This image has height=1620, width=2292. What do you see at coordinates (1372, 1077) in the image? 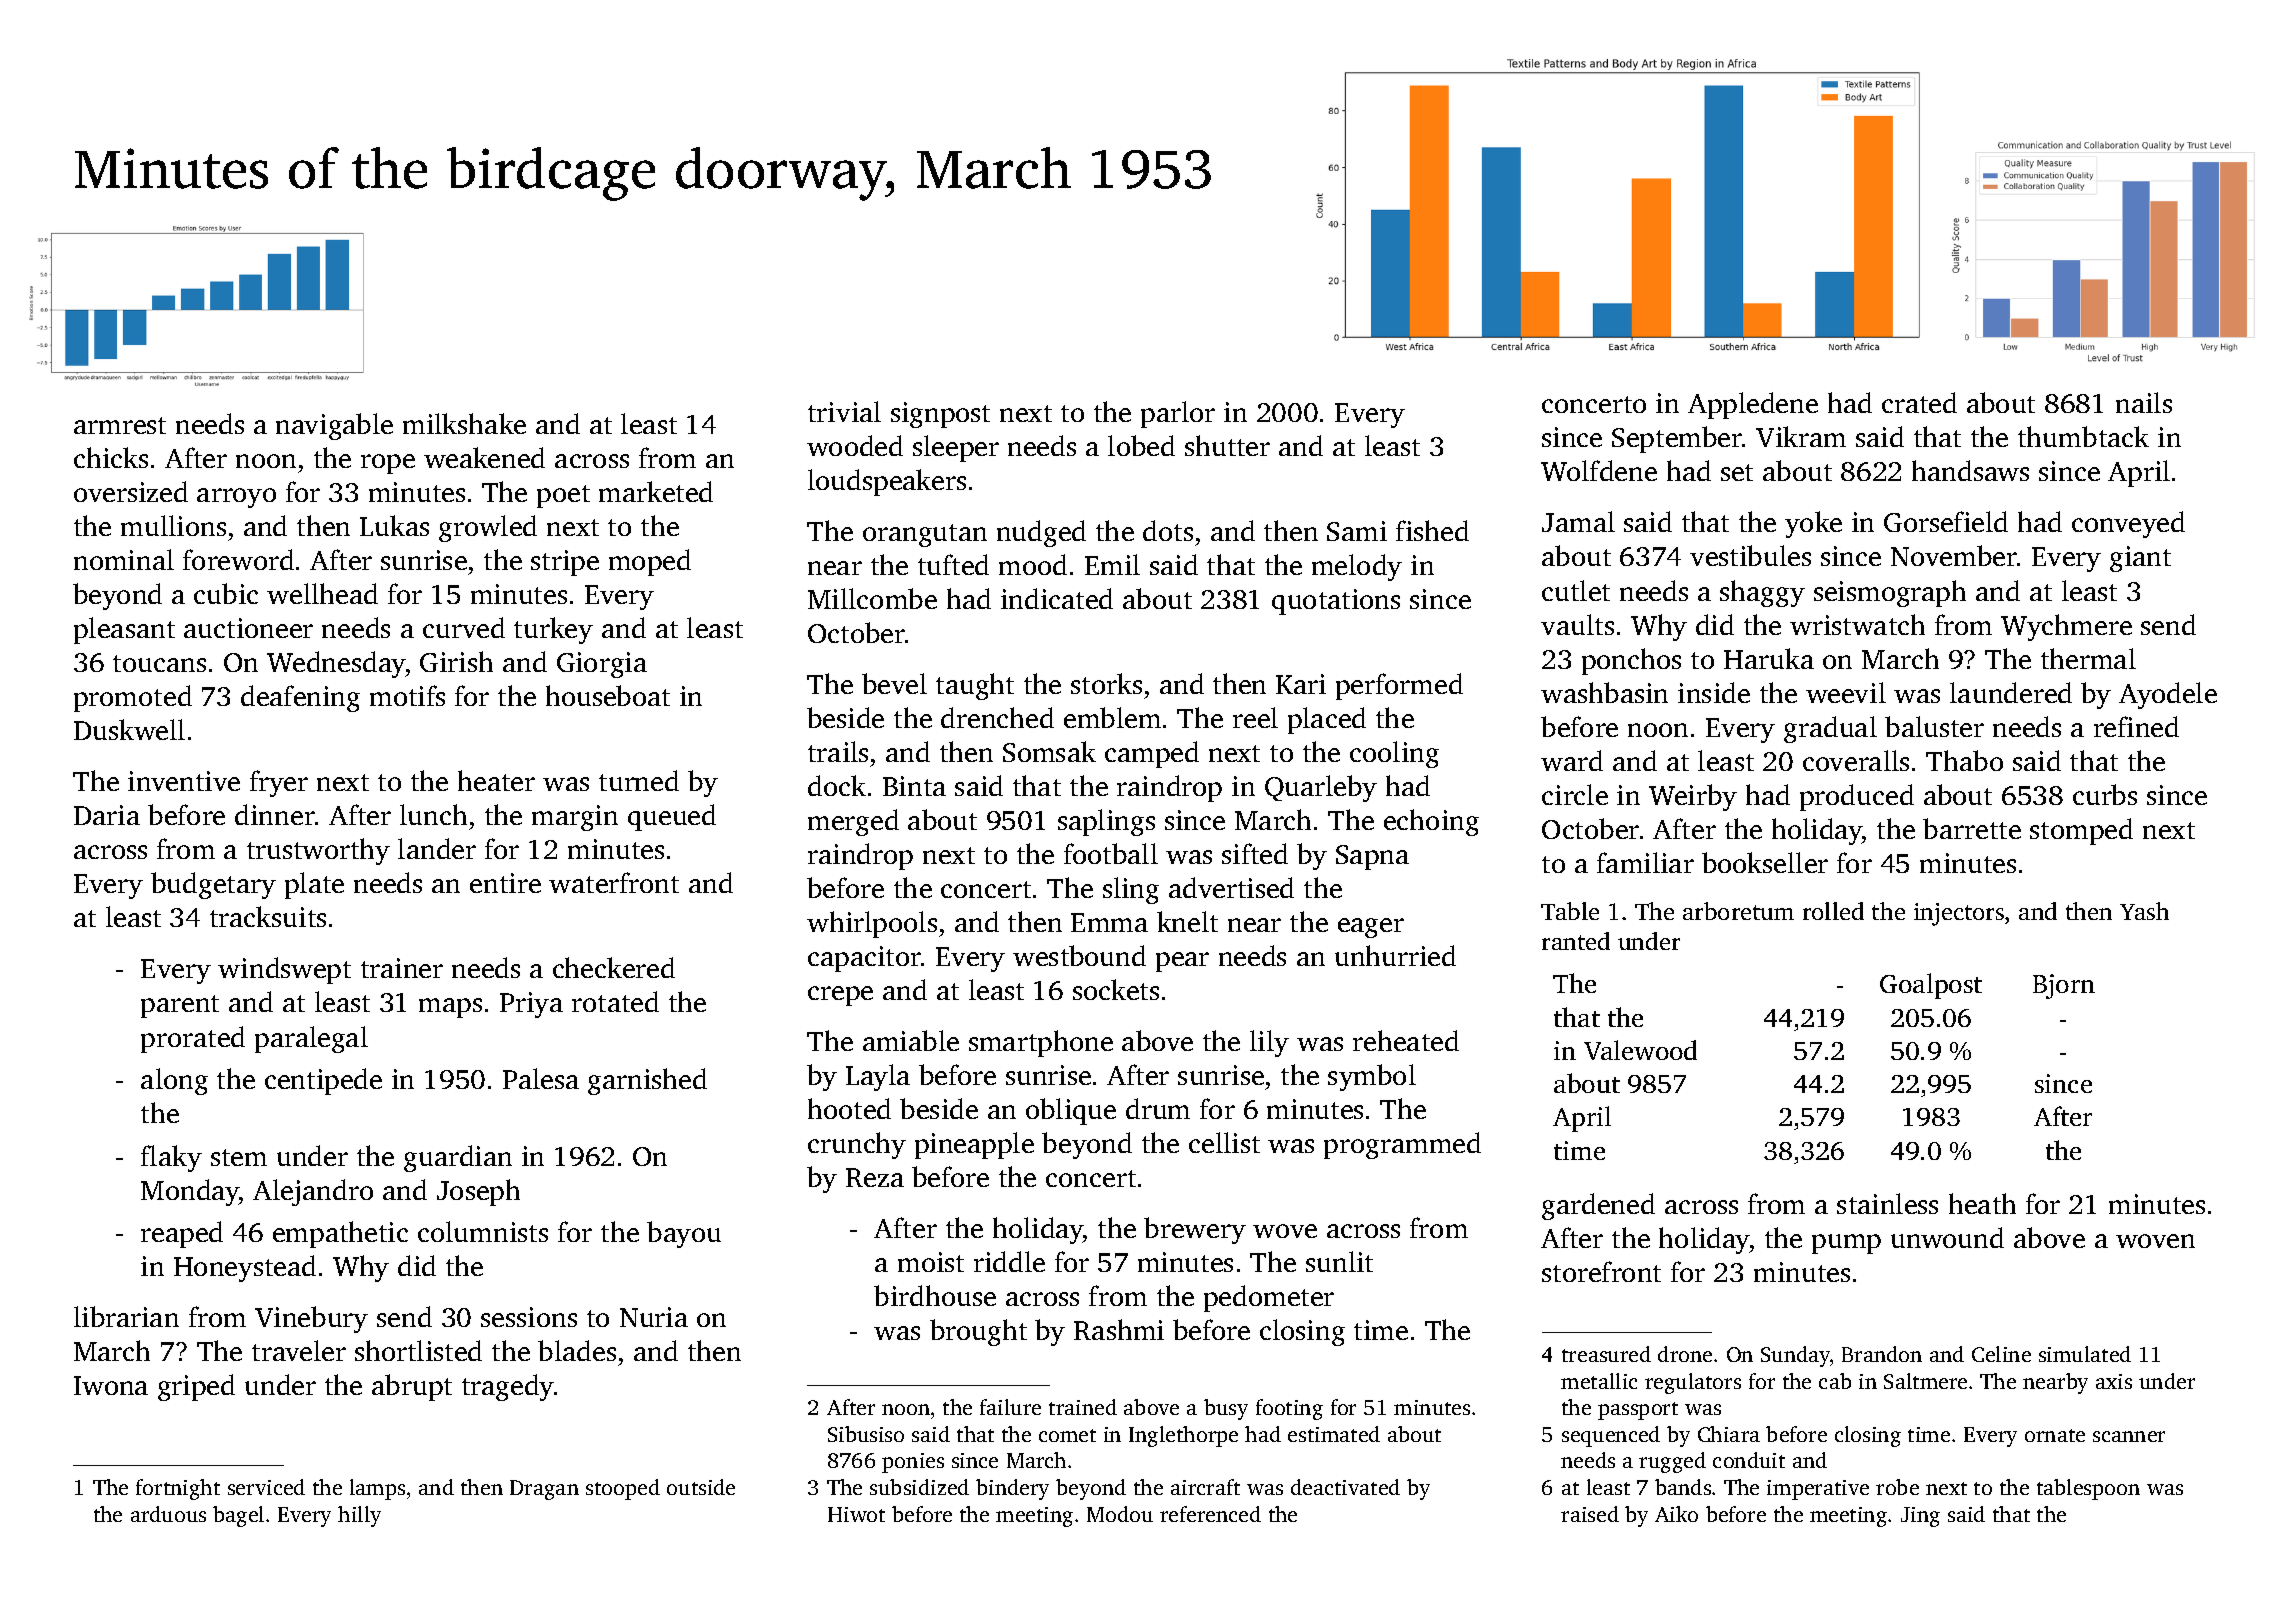
I see `symbol` at bounding box center [1372, 1077].
